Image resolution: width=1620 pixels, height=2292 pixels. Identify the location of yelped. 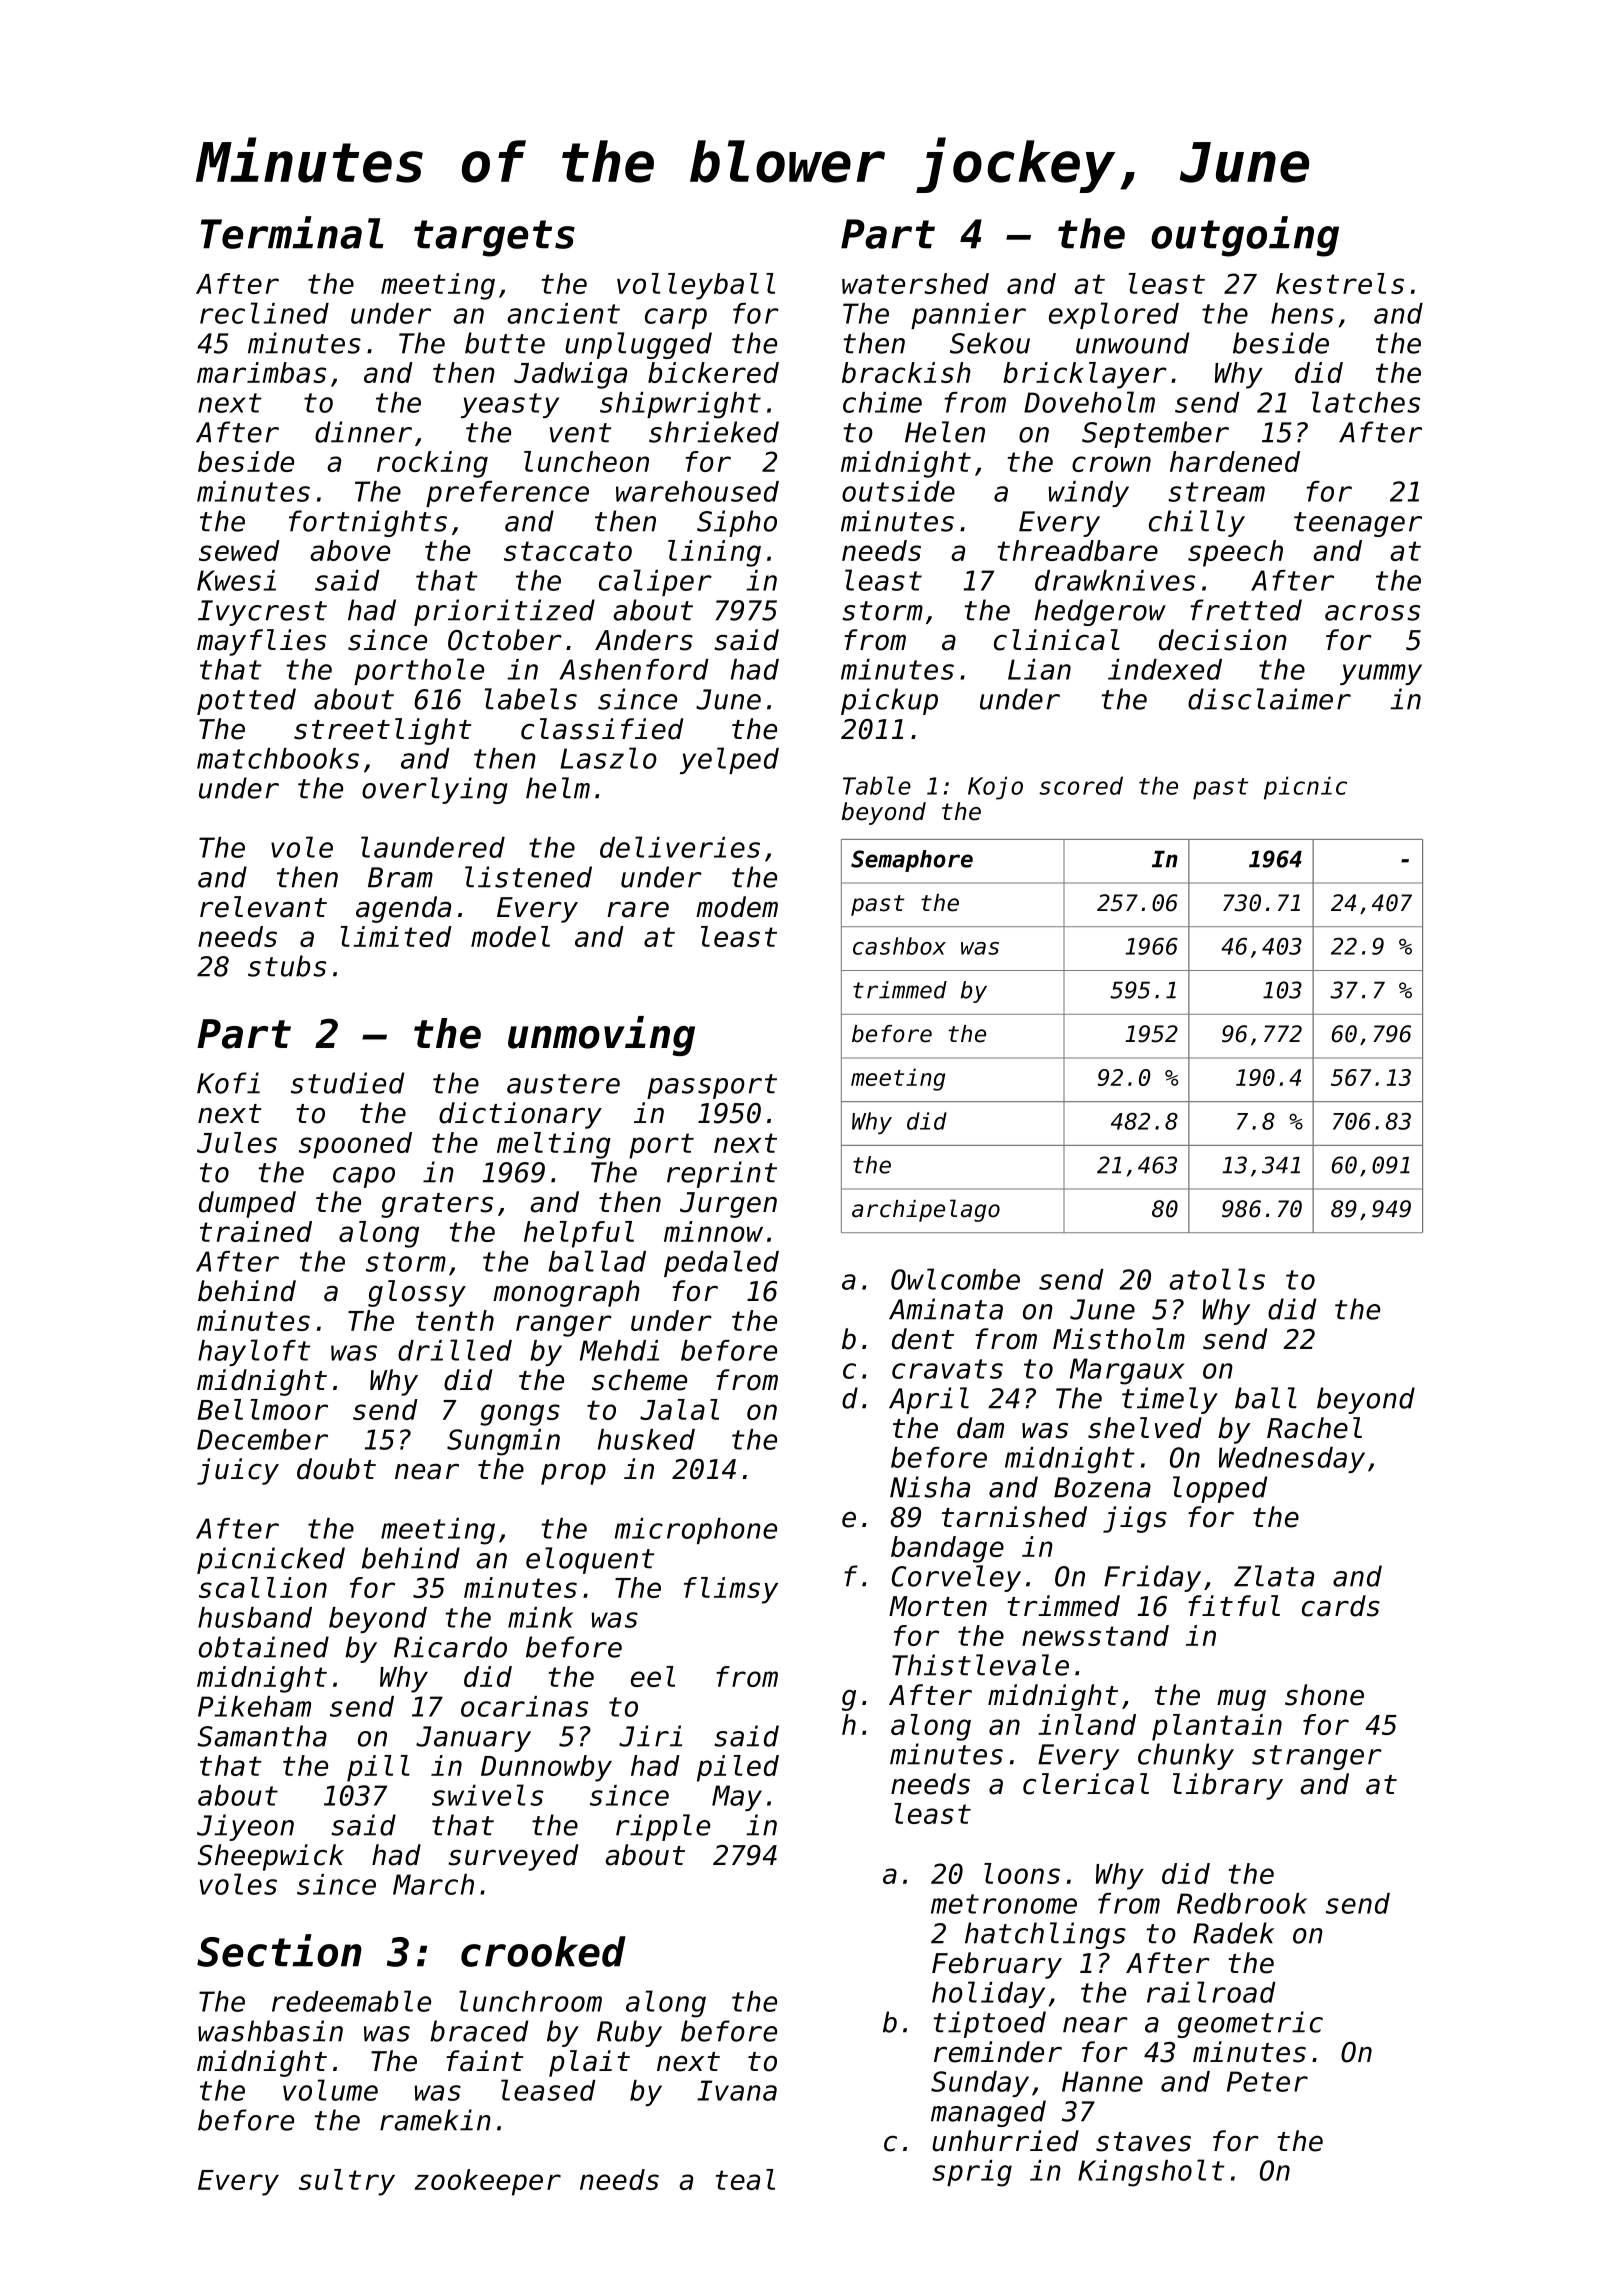
(729, 760).
